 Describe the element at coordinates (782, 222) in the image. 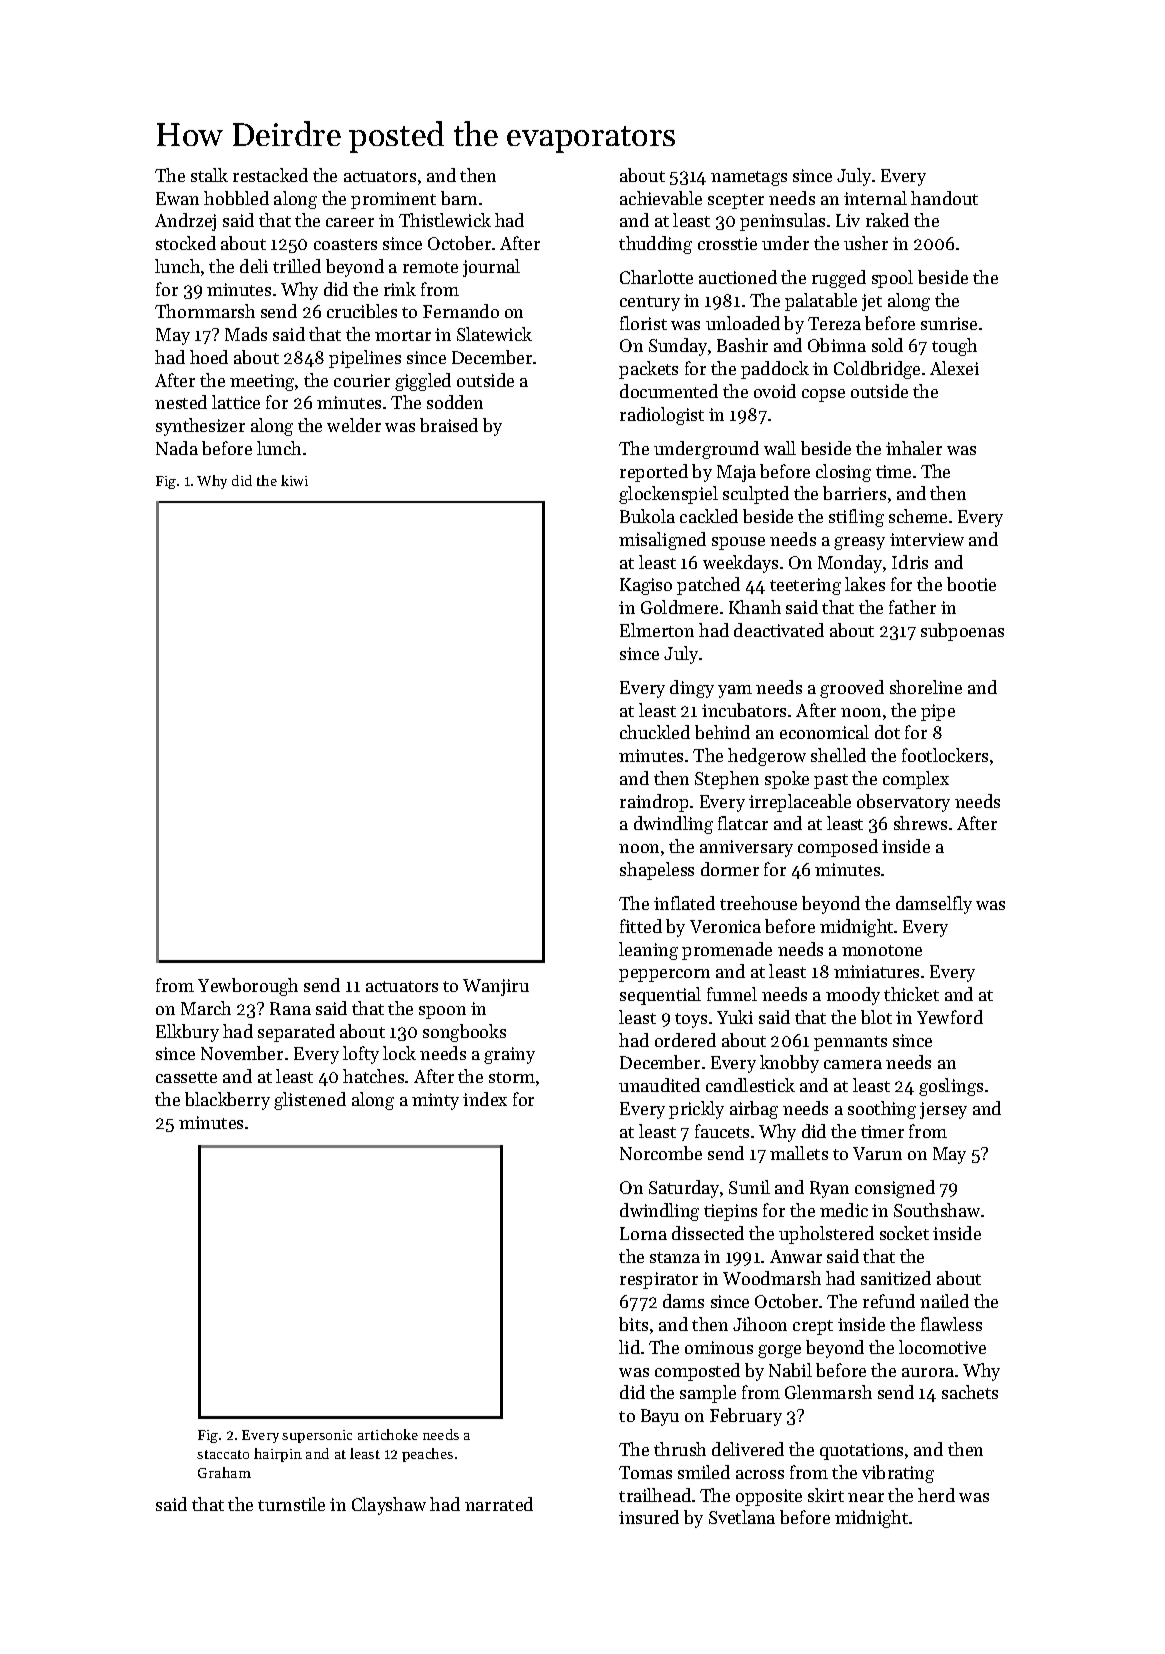

I see `peninsulas` at that location.
